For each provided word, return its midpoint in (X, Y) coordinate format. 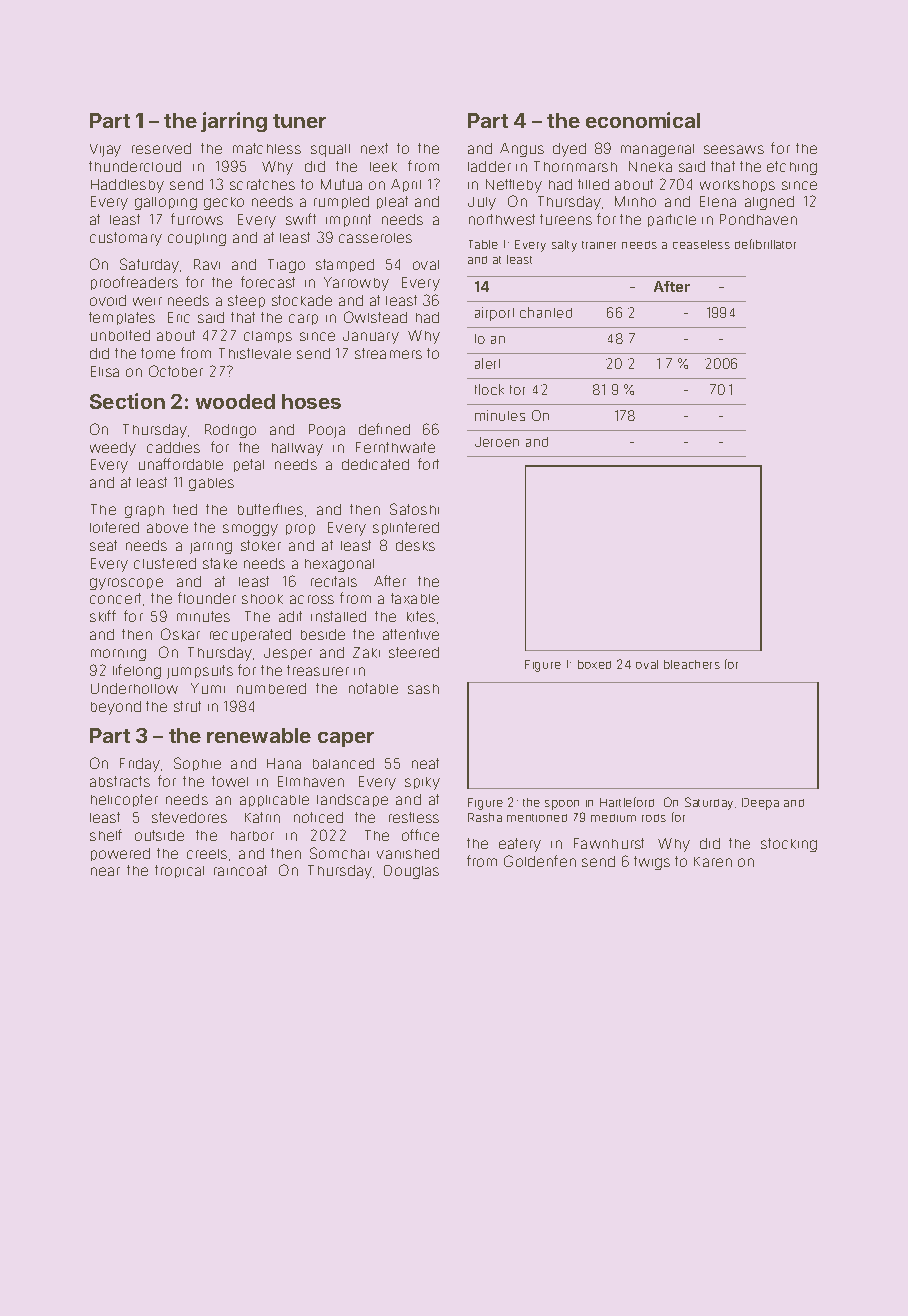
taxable (415, 598)
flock (489, 389)
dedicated (375, 464)
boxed (594, 664)
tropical (179, 871)
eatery (520, 845)
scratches (262, 184)
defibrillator (765, 244)
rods (654, 818)
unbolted (120, 335)
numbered (271, 688)
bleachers (692, 664)
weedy (113, 449)
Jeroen (497, 442)
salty (564, 246)
